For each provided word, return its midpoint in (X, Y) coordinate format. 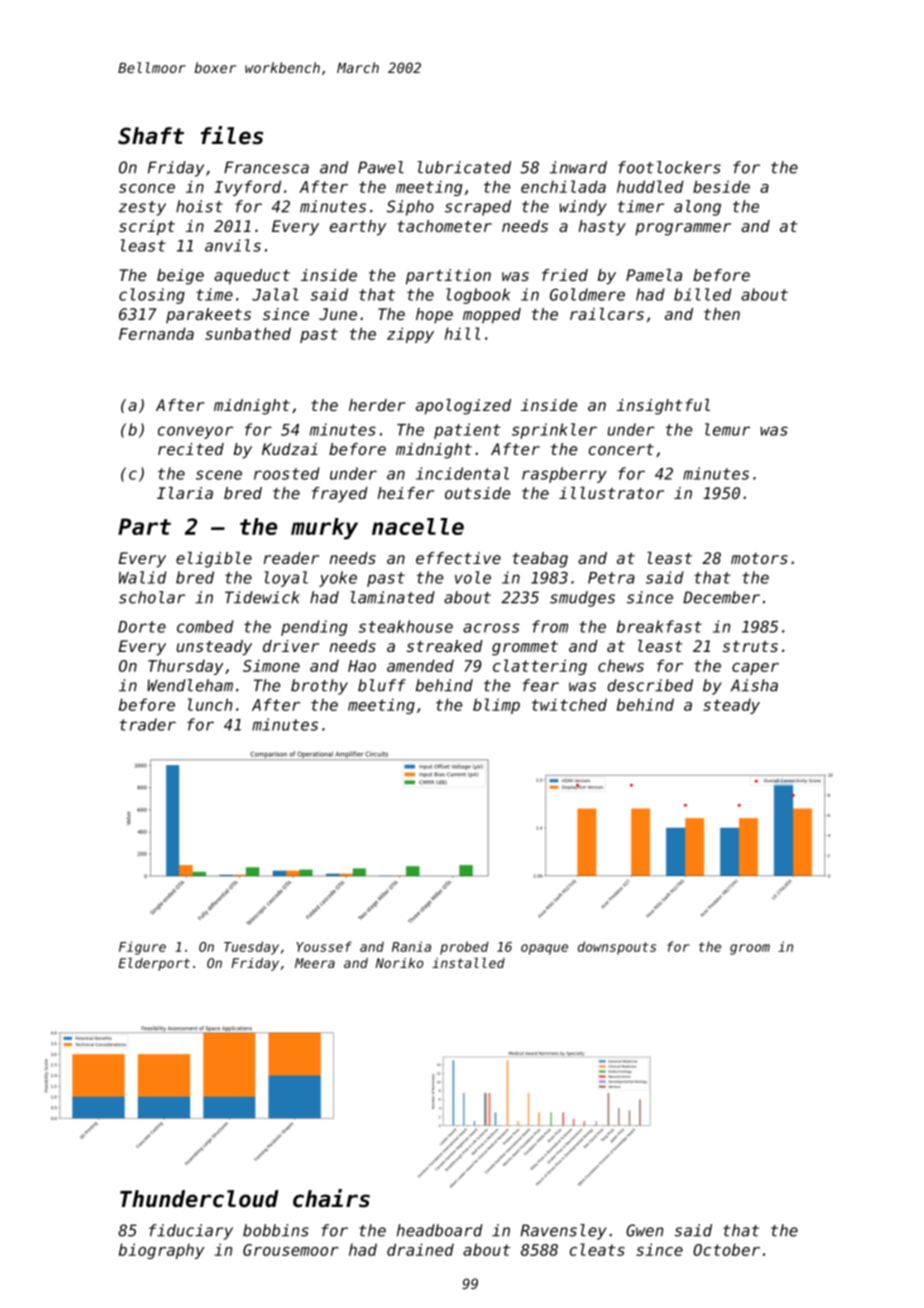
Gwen (644, 1230)
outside (477, 493)
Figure (142, 948)
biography (161, 1251)
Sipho (410, 208)
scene (219, 475)
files (232, 135)
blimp (496, 706)
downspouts (617, 948)
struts (750, 646)
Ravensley (563, 1232)
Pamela (654, 275)
